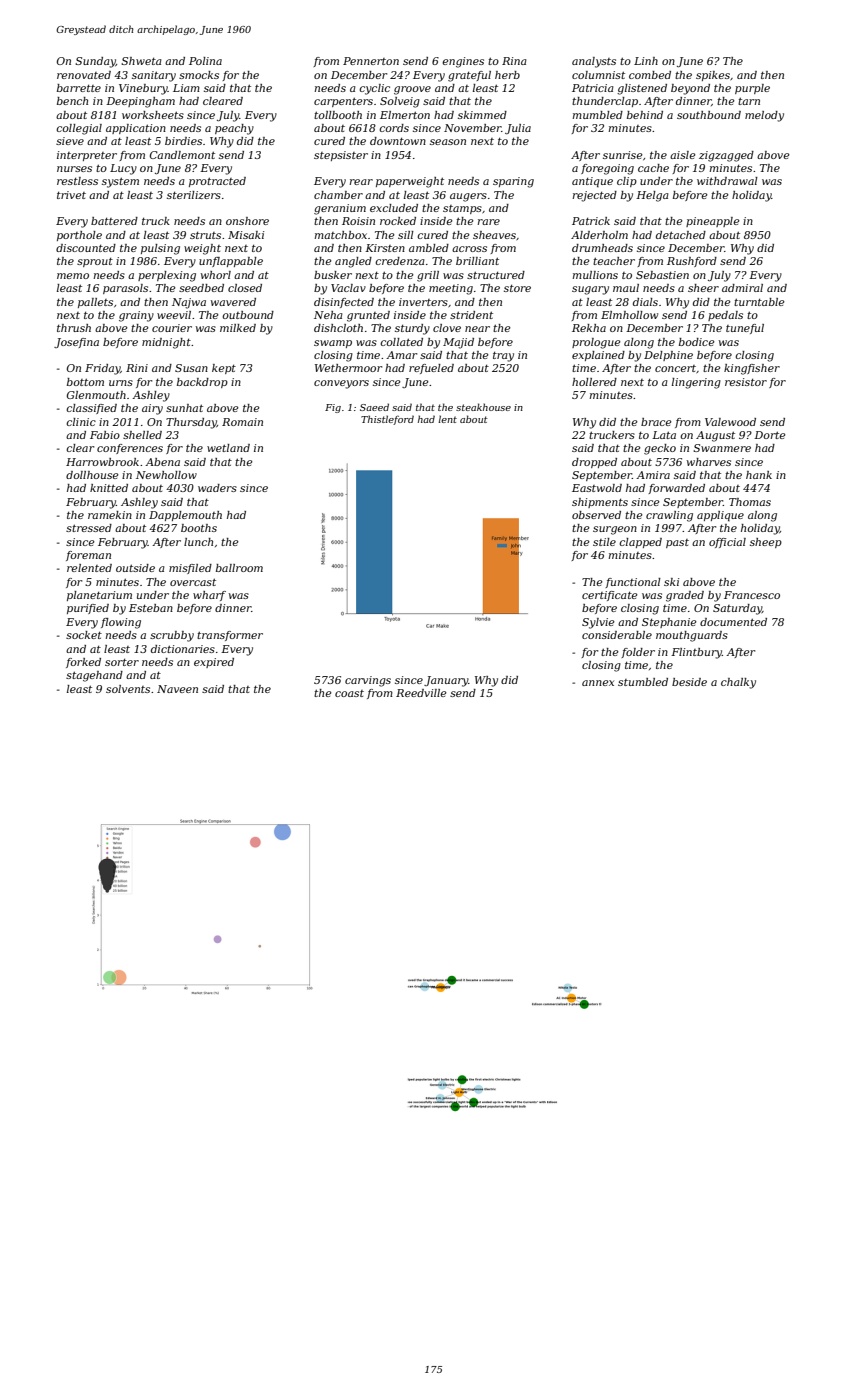 The height and width of the image is (1400, 849). Describe the element at coordinates (349, 693) in the image. I see `coast` at that location.
